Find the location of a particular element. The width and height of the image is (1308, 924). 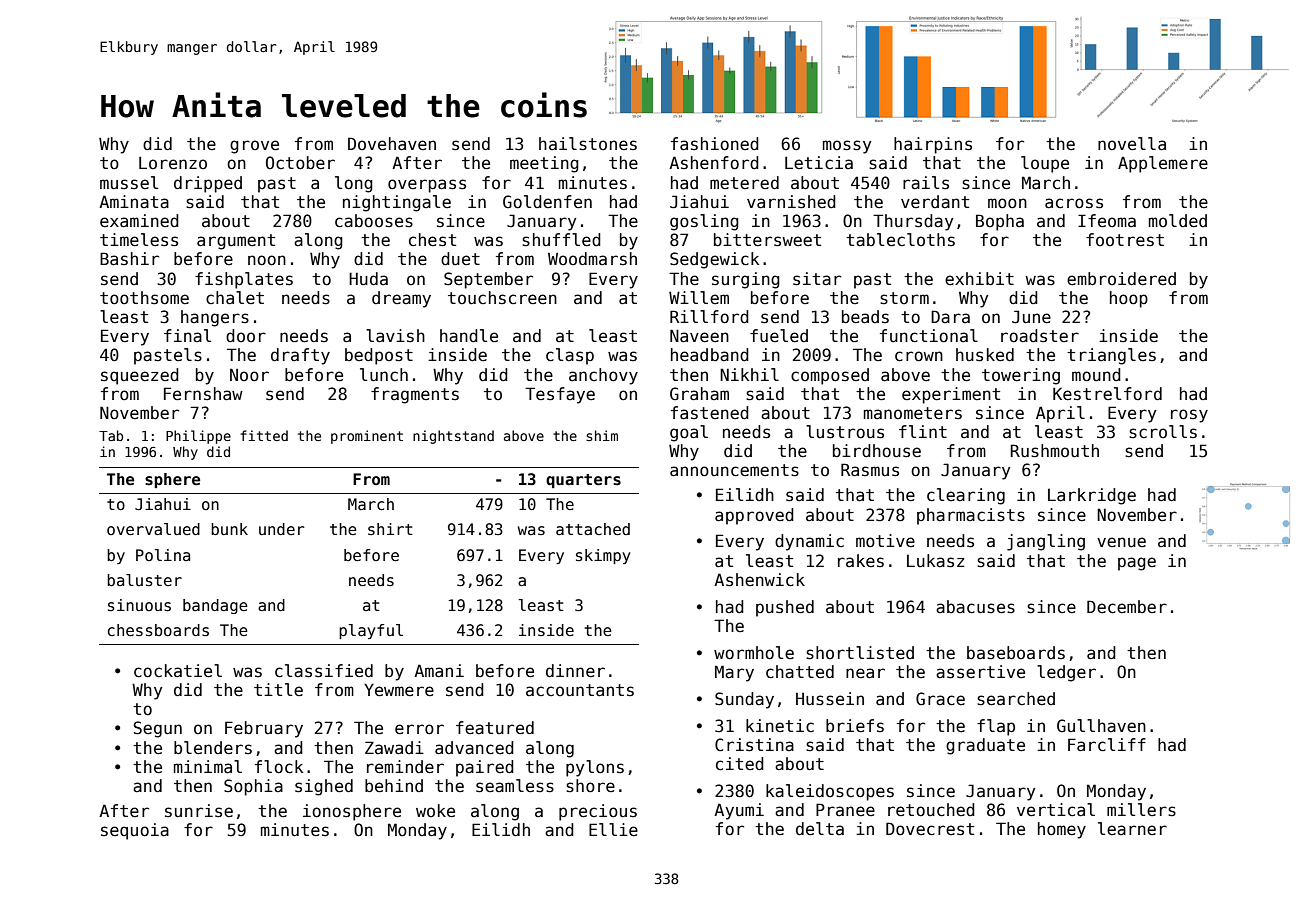

bandage is located at coordinates (215, 606).
